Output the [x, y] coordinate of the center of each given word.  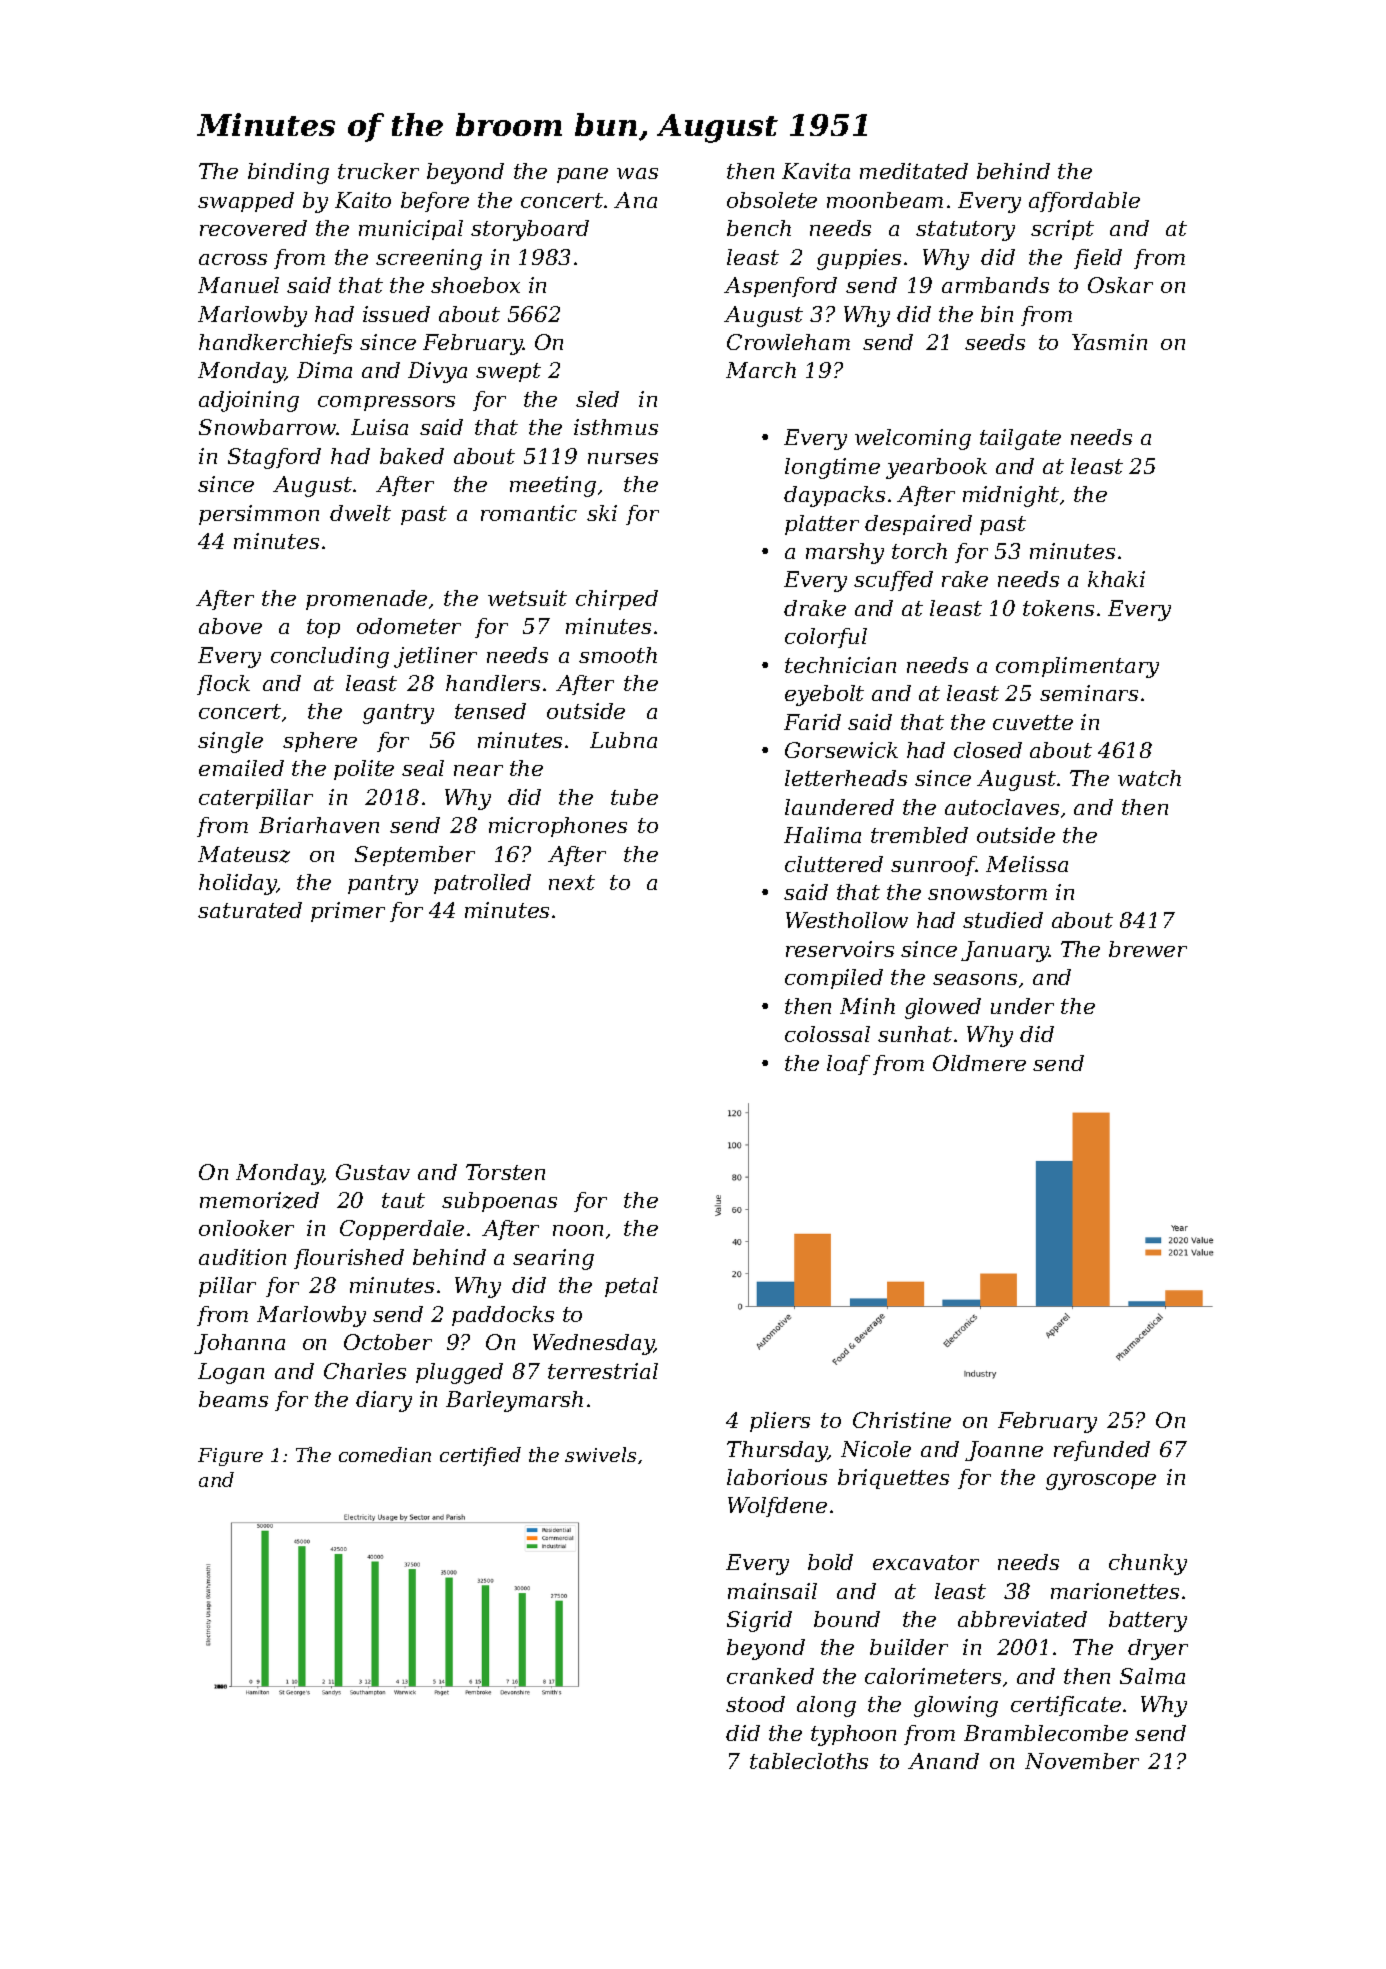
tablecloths [809, 1761]
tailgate [1020, 439]
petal [631, 1287]
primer [348, 912]
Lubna [623, 740]
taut [403, 1200]
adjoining [249, 401]
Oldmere [979, 1063]
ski [602, 513]
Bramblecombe [1046, 1733]
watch [1149, 778]
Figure [230, 1457]
